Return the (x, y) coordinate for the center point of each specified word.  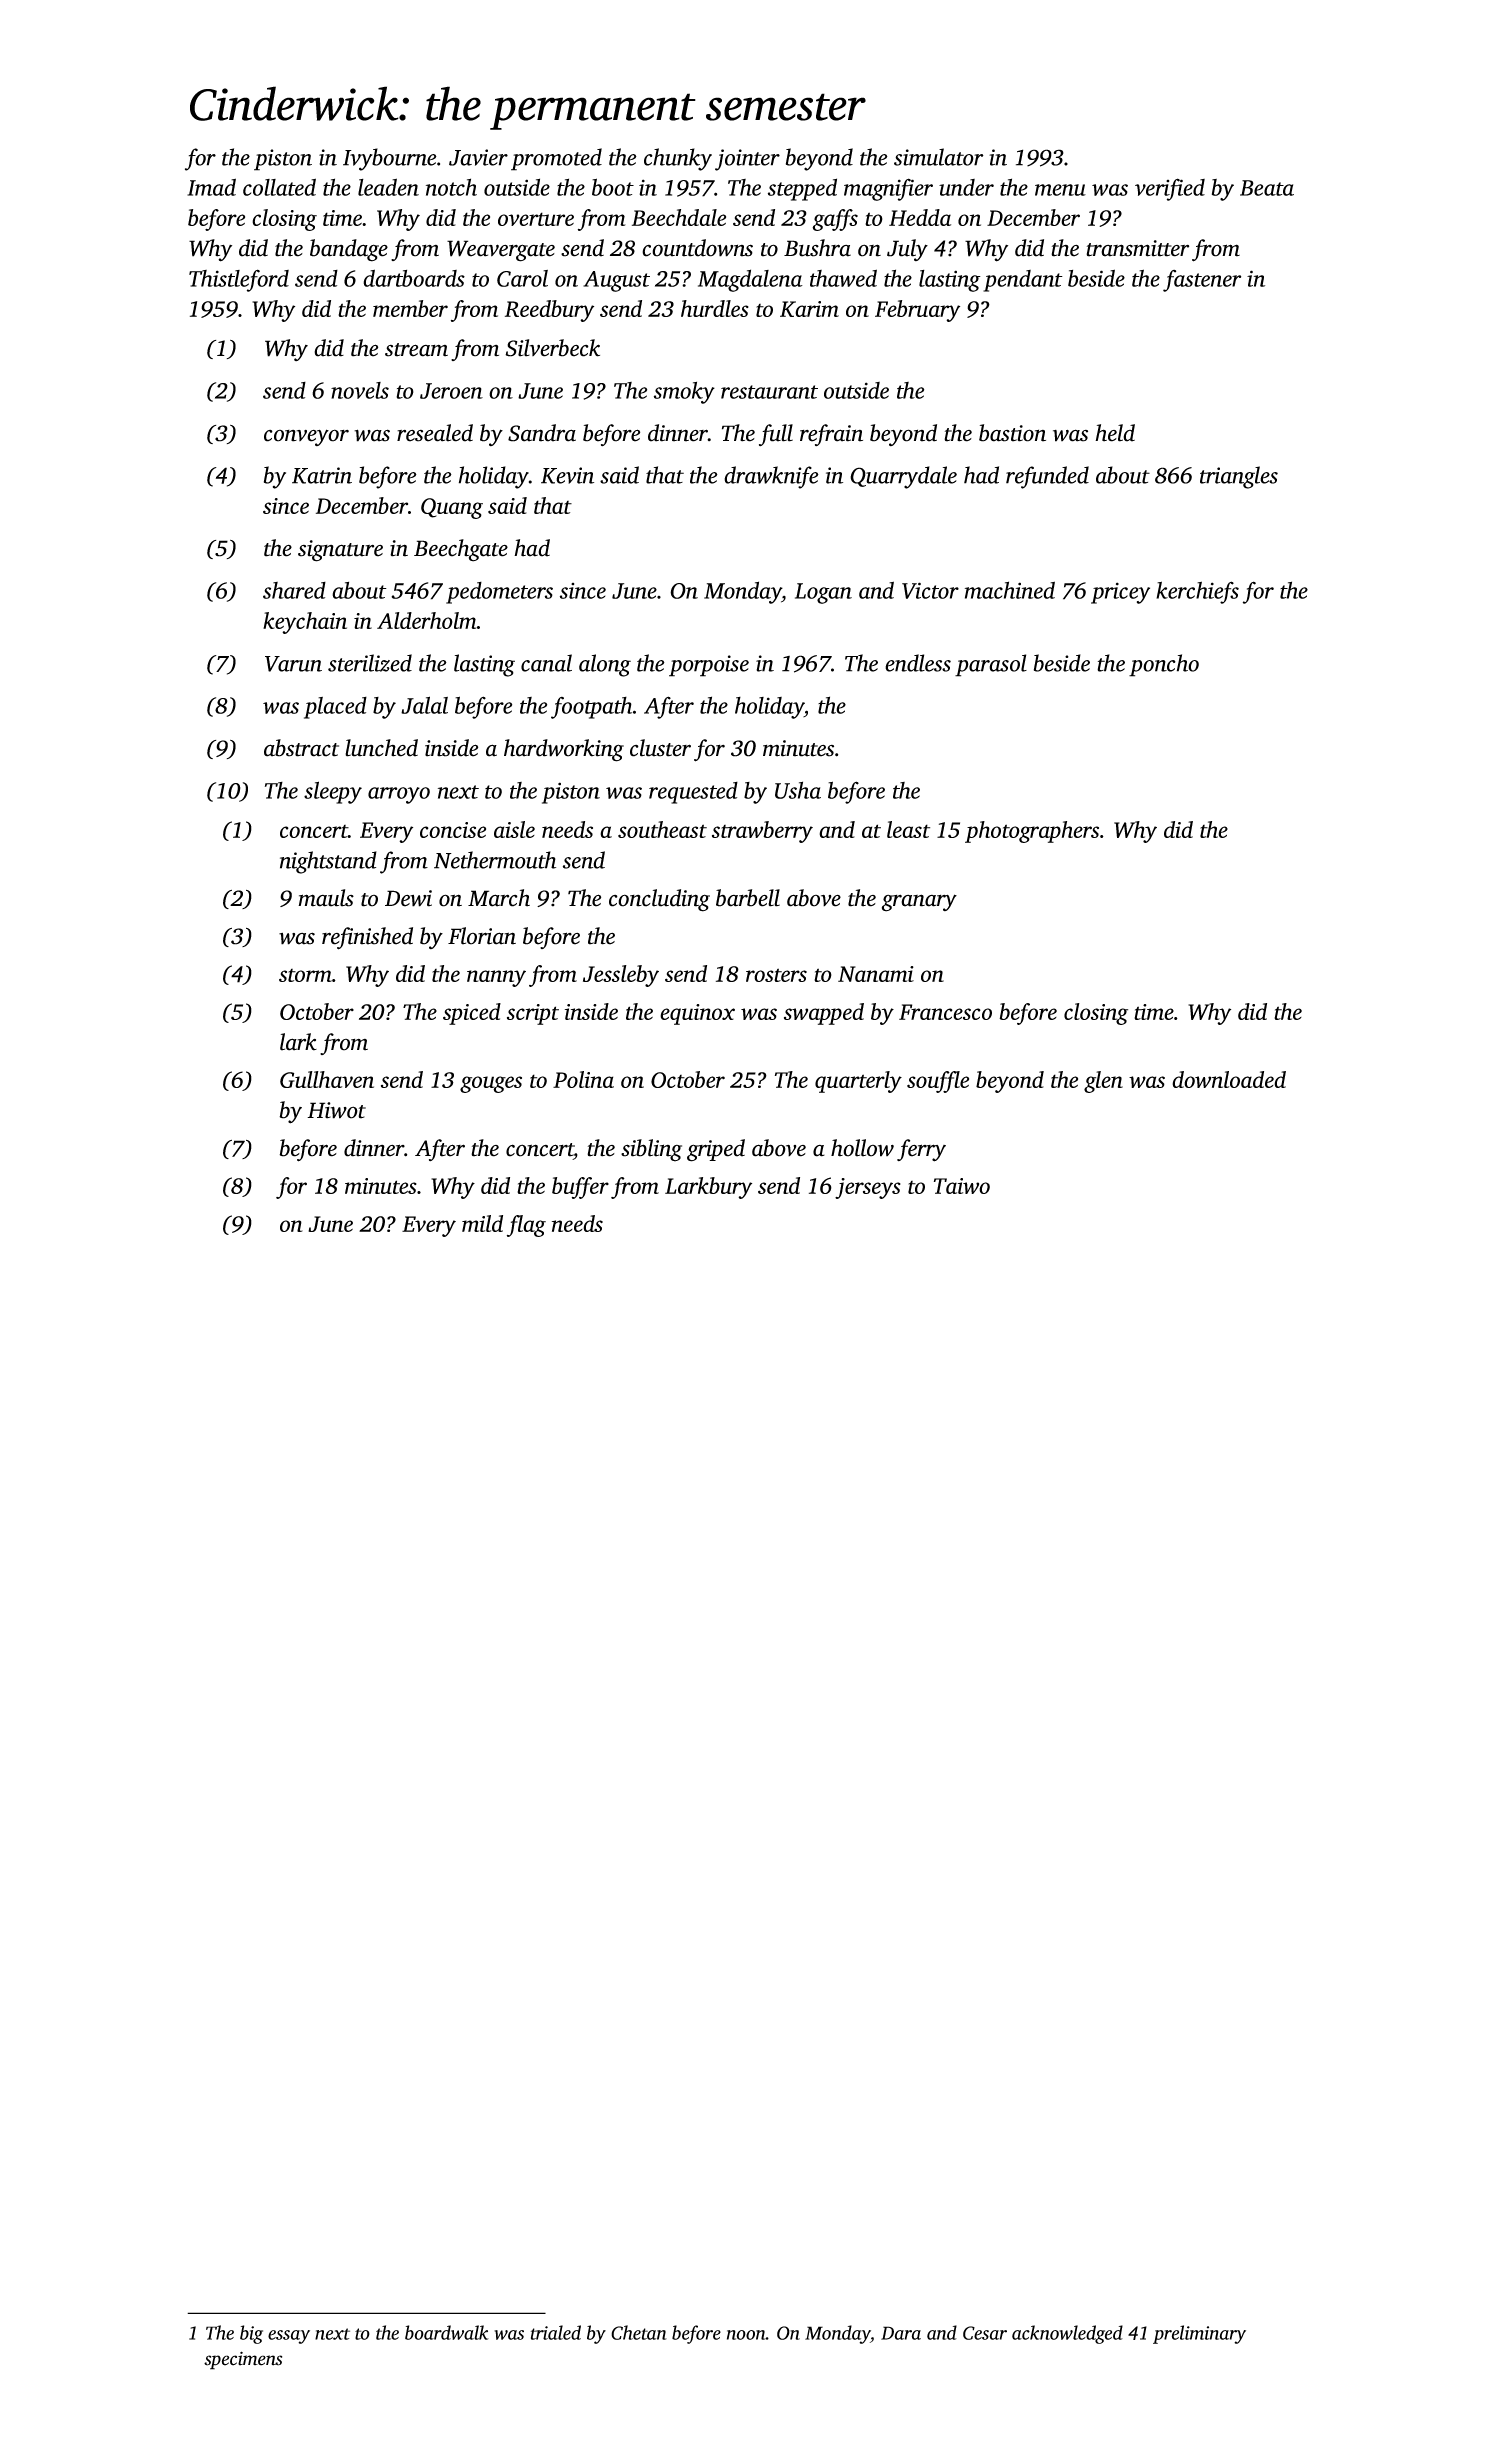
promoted (556, 159)
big (251, 2334)
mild (482, 1223)
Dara (901, 2333)
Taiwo (962, 1186)
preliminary (1199, 2334)
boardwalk (447, 2332)
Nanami (876, 974)
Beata (1267, 188)
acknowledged (1067, 2334)
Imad (211, 187)
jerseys (868, 1188)
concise (453, 830)
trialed (556, 2332)
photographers (1032, 832)
